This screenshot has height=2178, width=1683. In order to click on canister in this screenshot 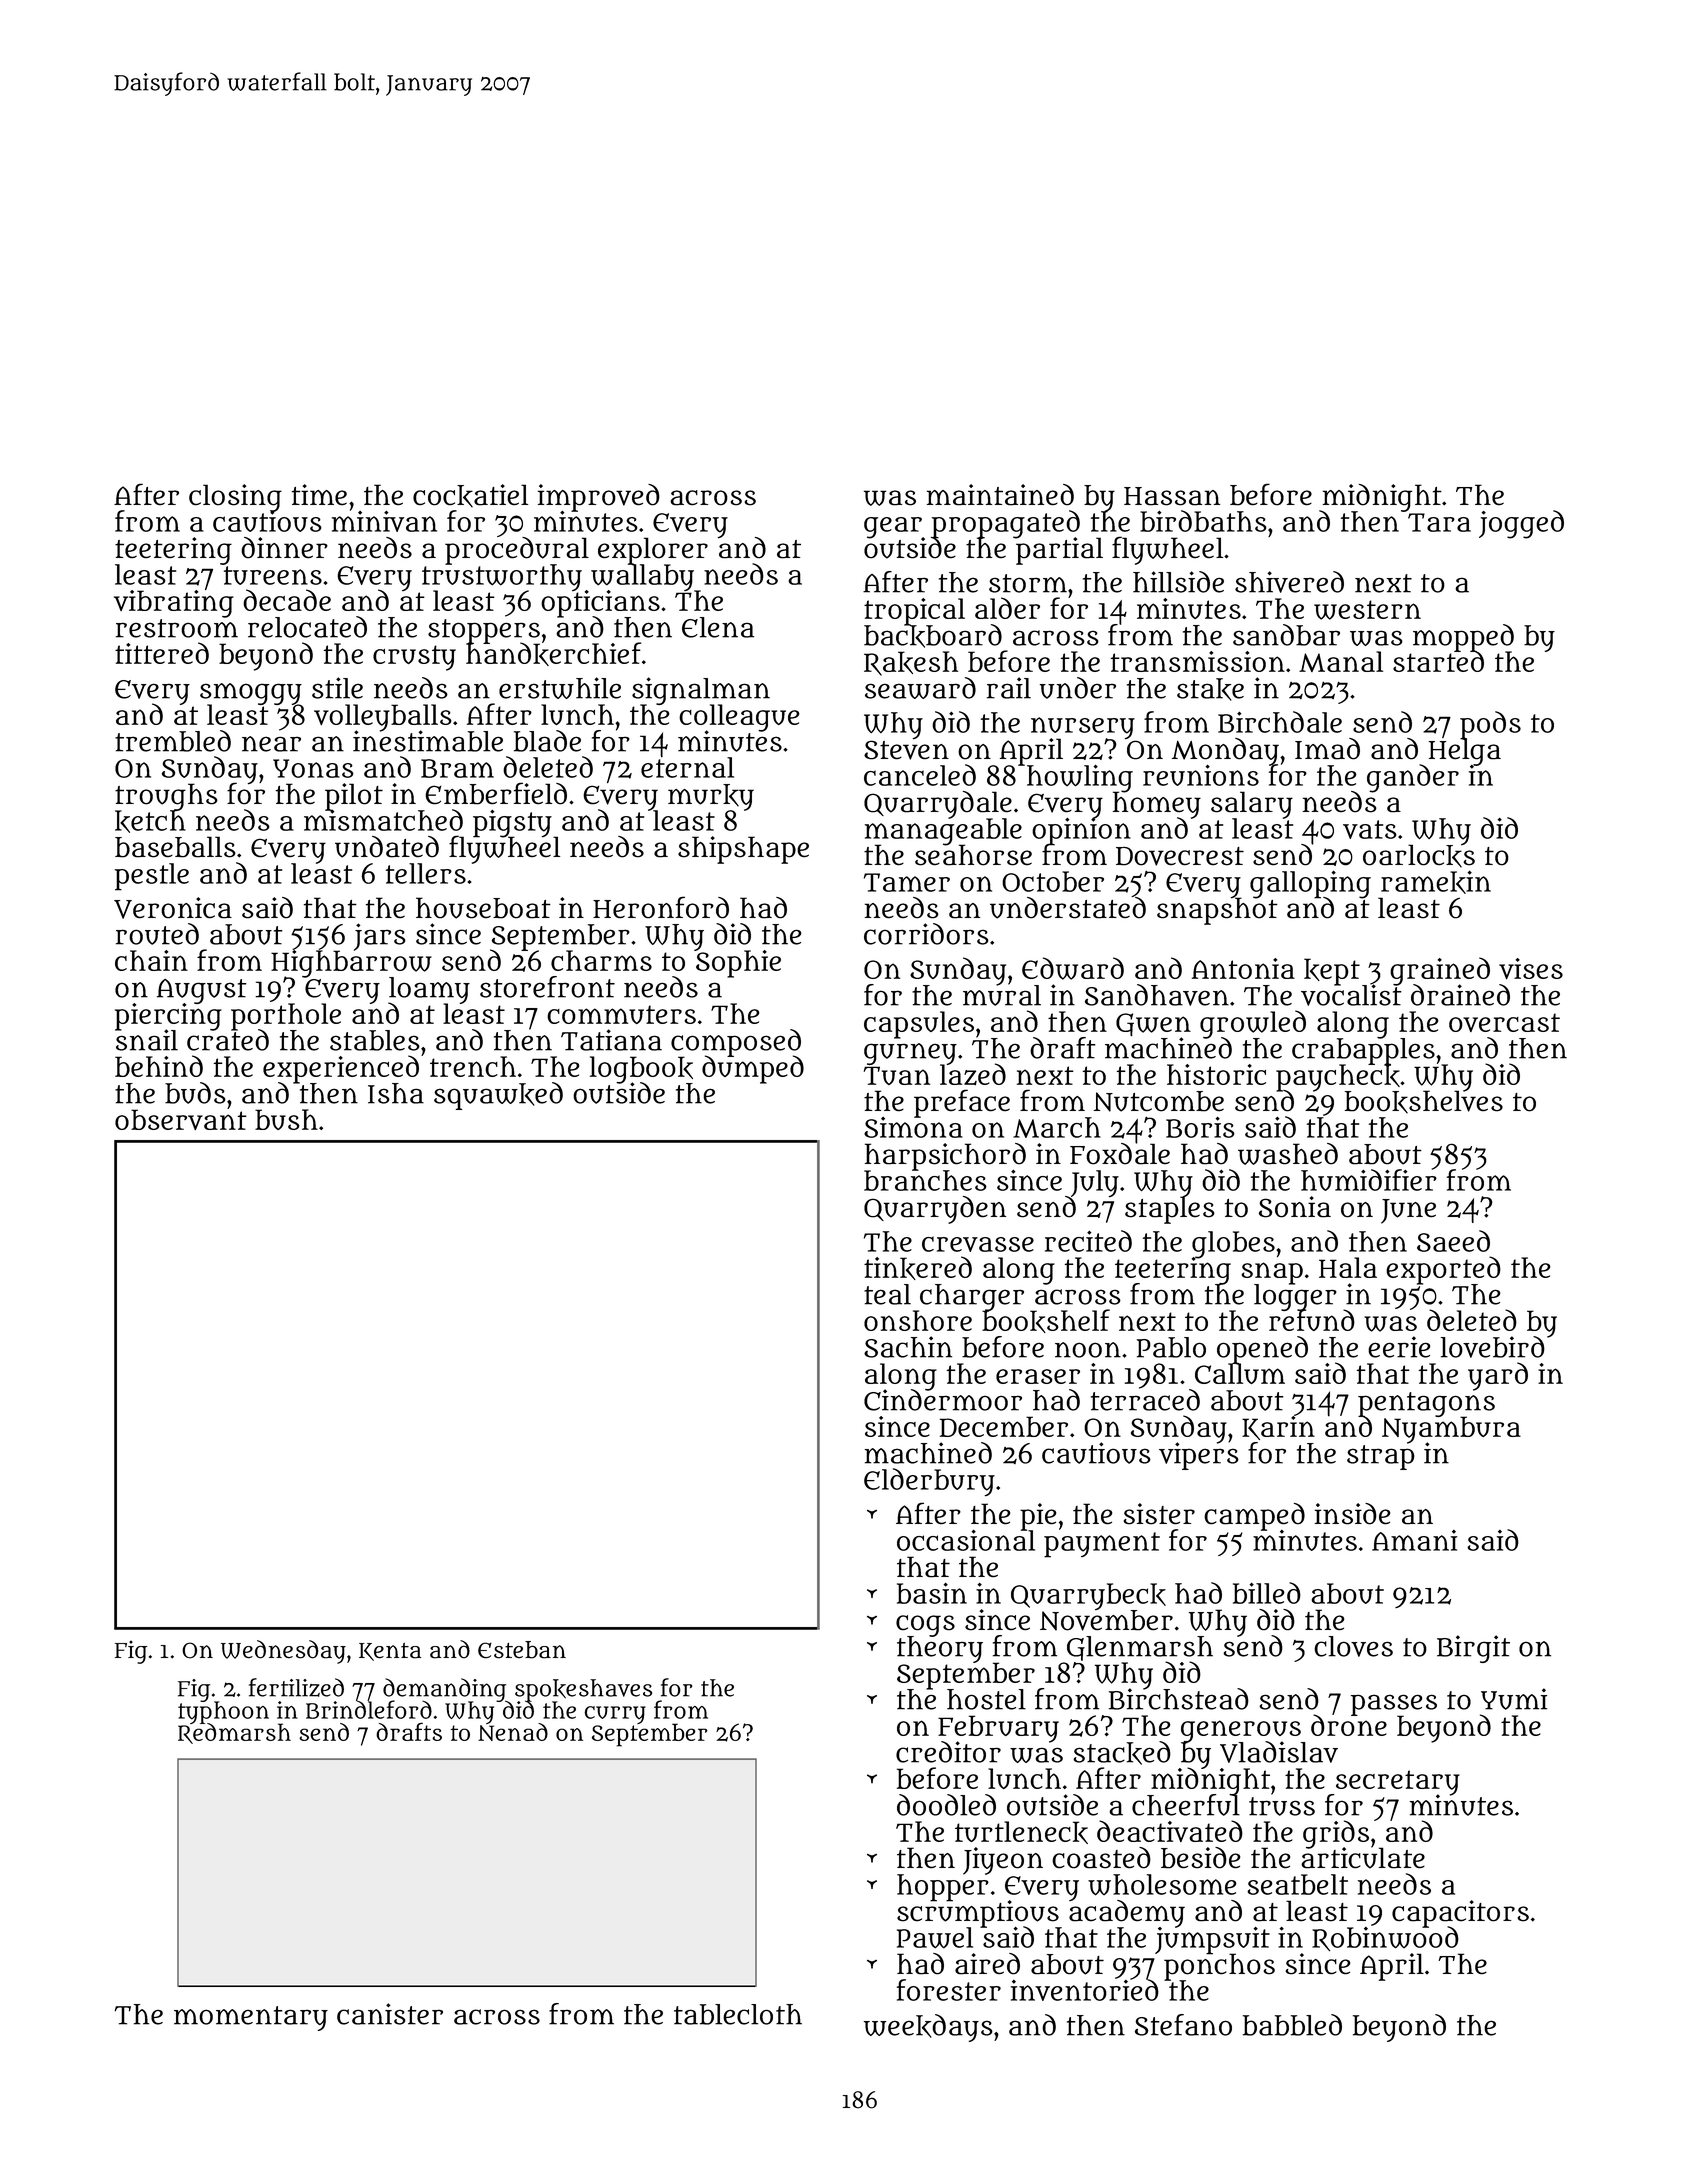, I will do `click(390, 2014)`.
